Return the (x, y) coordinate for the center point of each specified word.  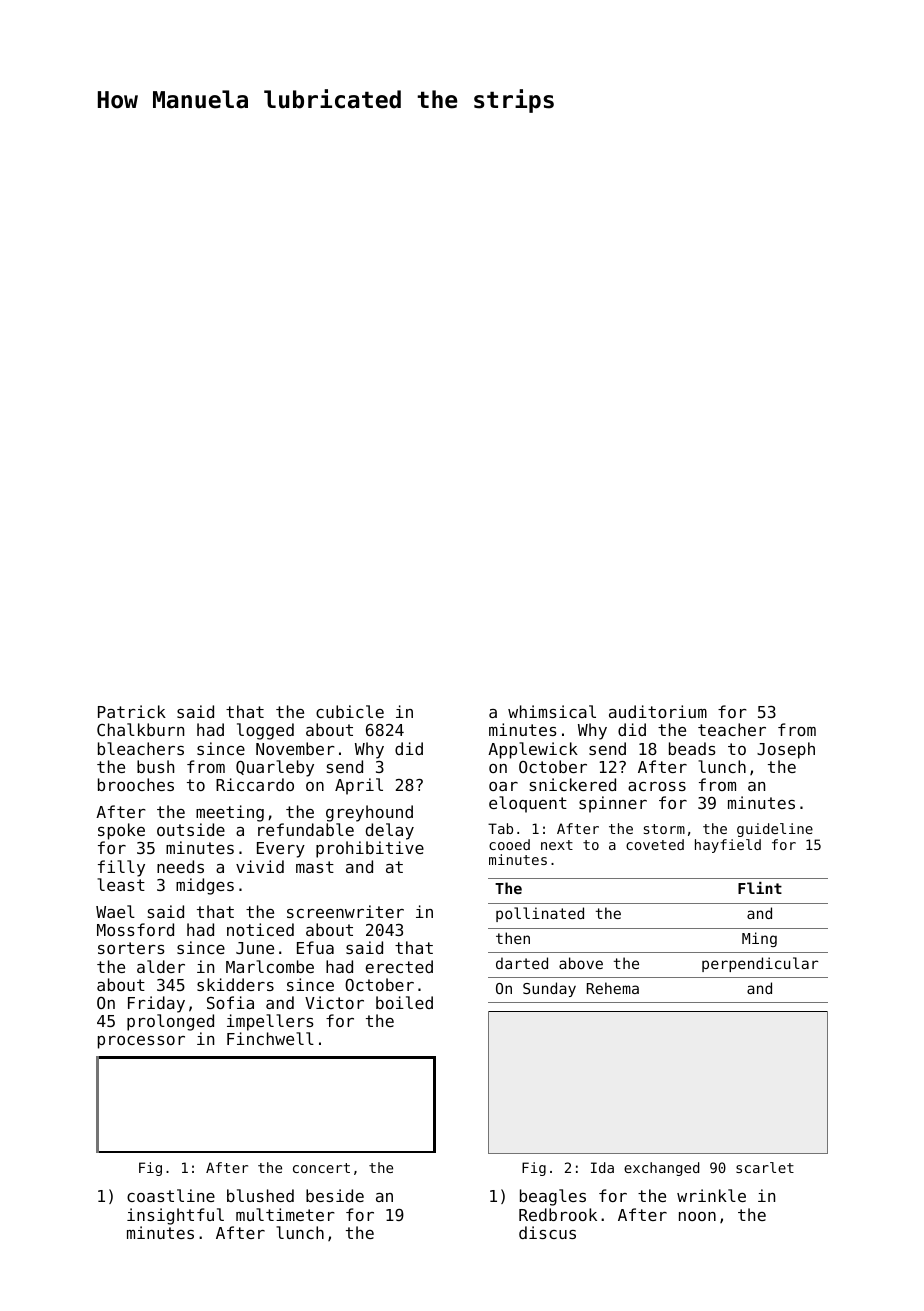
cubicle (350, 711)
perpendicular (760, 964)
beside (335, 1195)
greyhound (369, 813)
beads (692, 748)
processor (141, 1042)
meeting (230, 813)
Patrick (132, 711)
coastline (171, 1195)
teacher (732, 729)
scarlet (765, 1167)
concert (321, 1168)
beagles (553, 1197)
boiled (404, 1002)
